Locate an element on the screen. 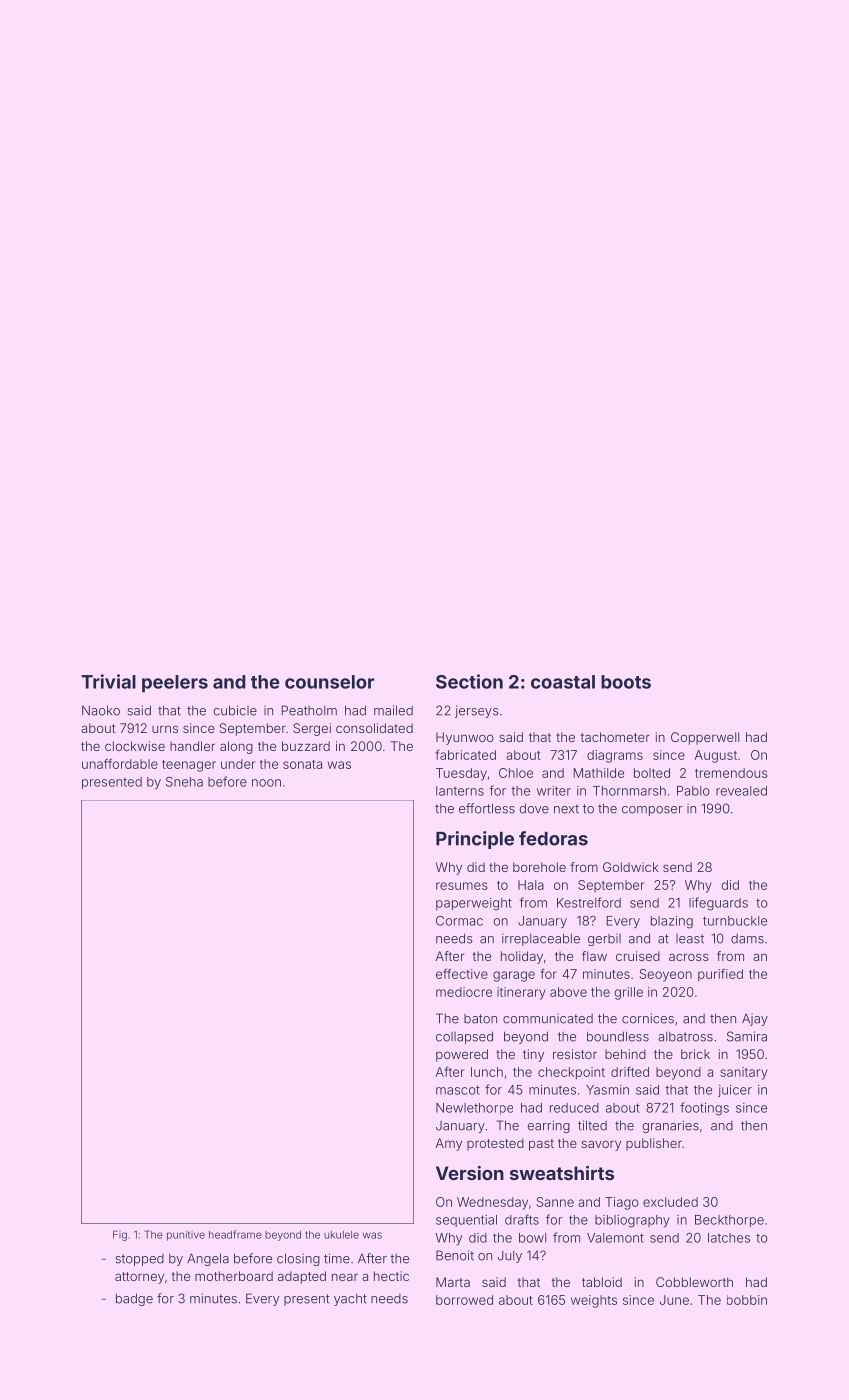 Image resolution: width=849 pixels, height=1400 pixels. lanterns is located at coordinates (460, 791).
